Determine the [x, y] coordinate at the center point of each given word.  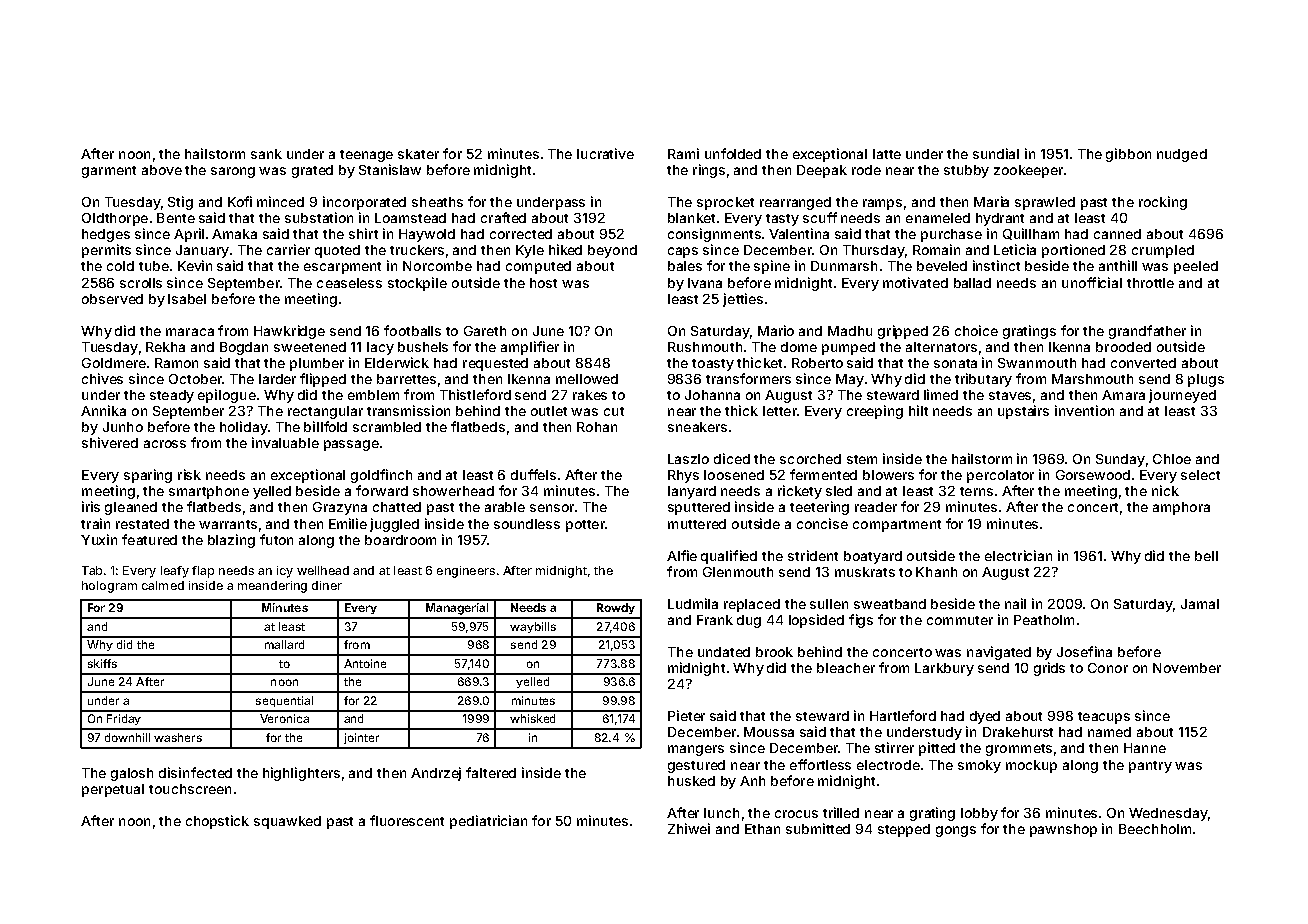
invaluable [285, 442]
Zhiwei [689, 828]
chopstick [217, 822]
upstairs [1023, 412]
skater [418, 154]
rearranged [795, 203]
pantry [1150, 767]
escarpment [342, 268]
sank [266, 154]
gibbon [1128, 155]
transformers [748, 378]
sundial [996, 153]
